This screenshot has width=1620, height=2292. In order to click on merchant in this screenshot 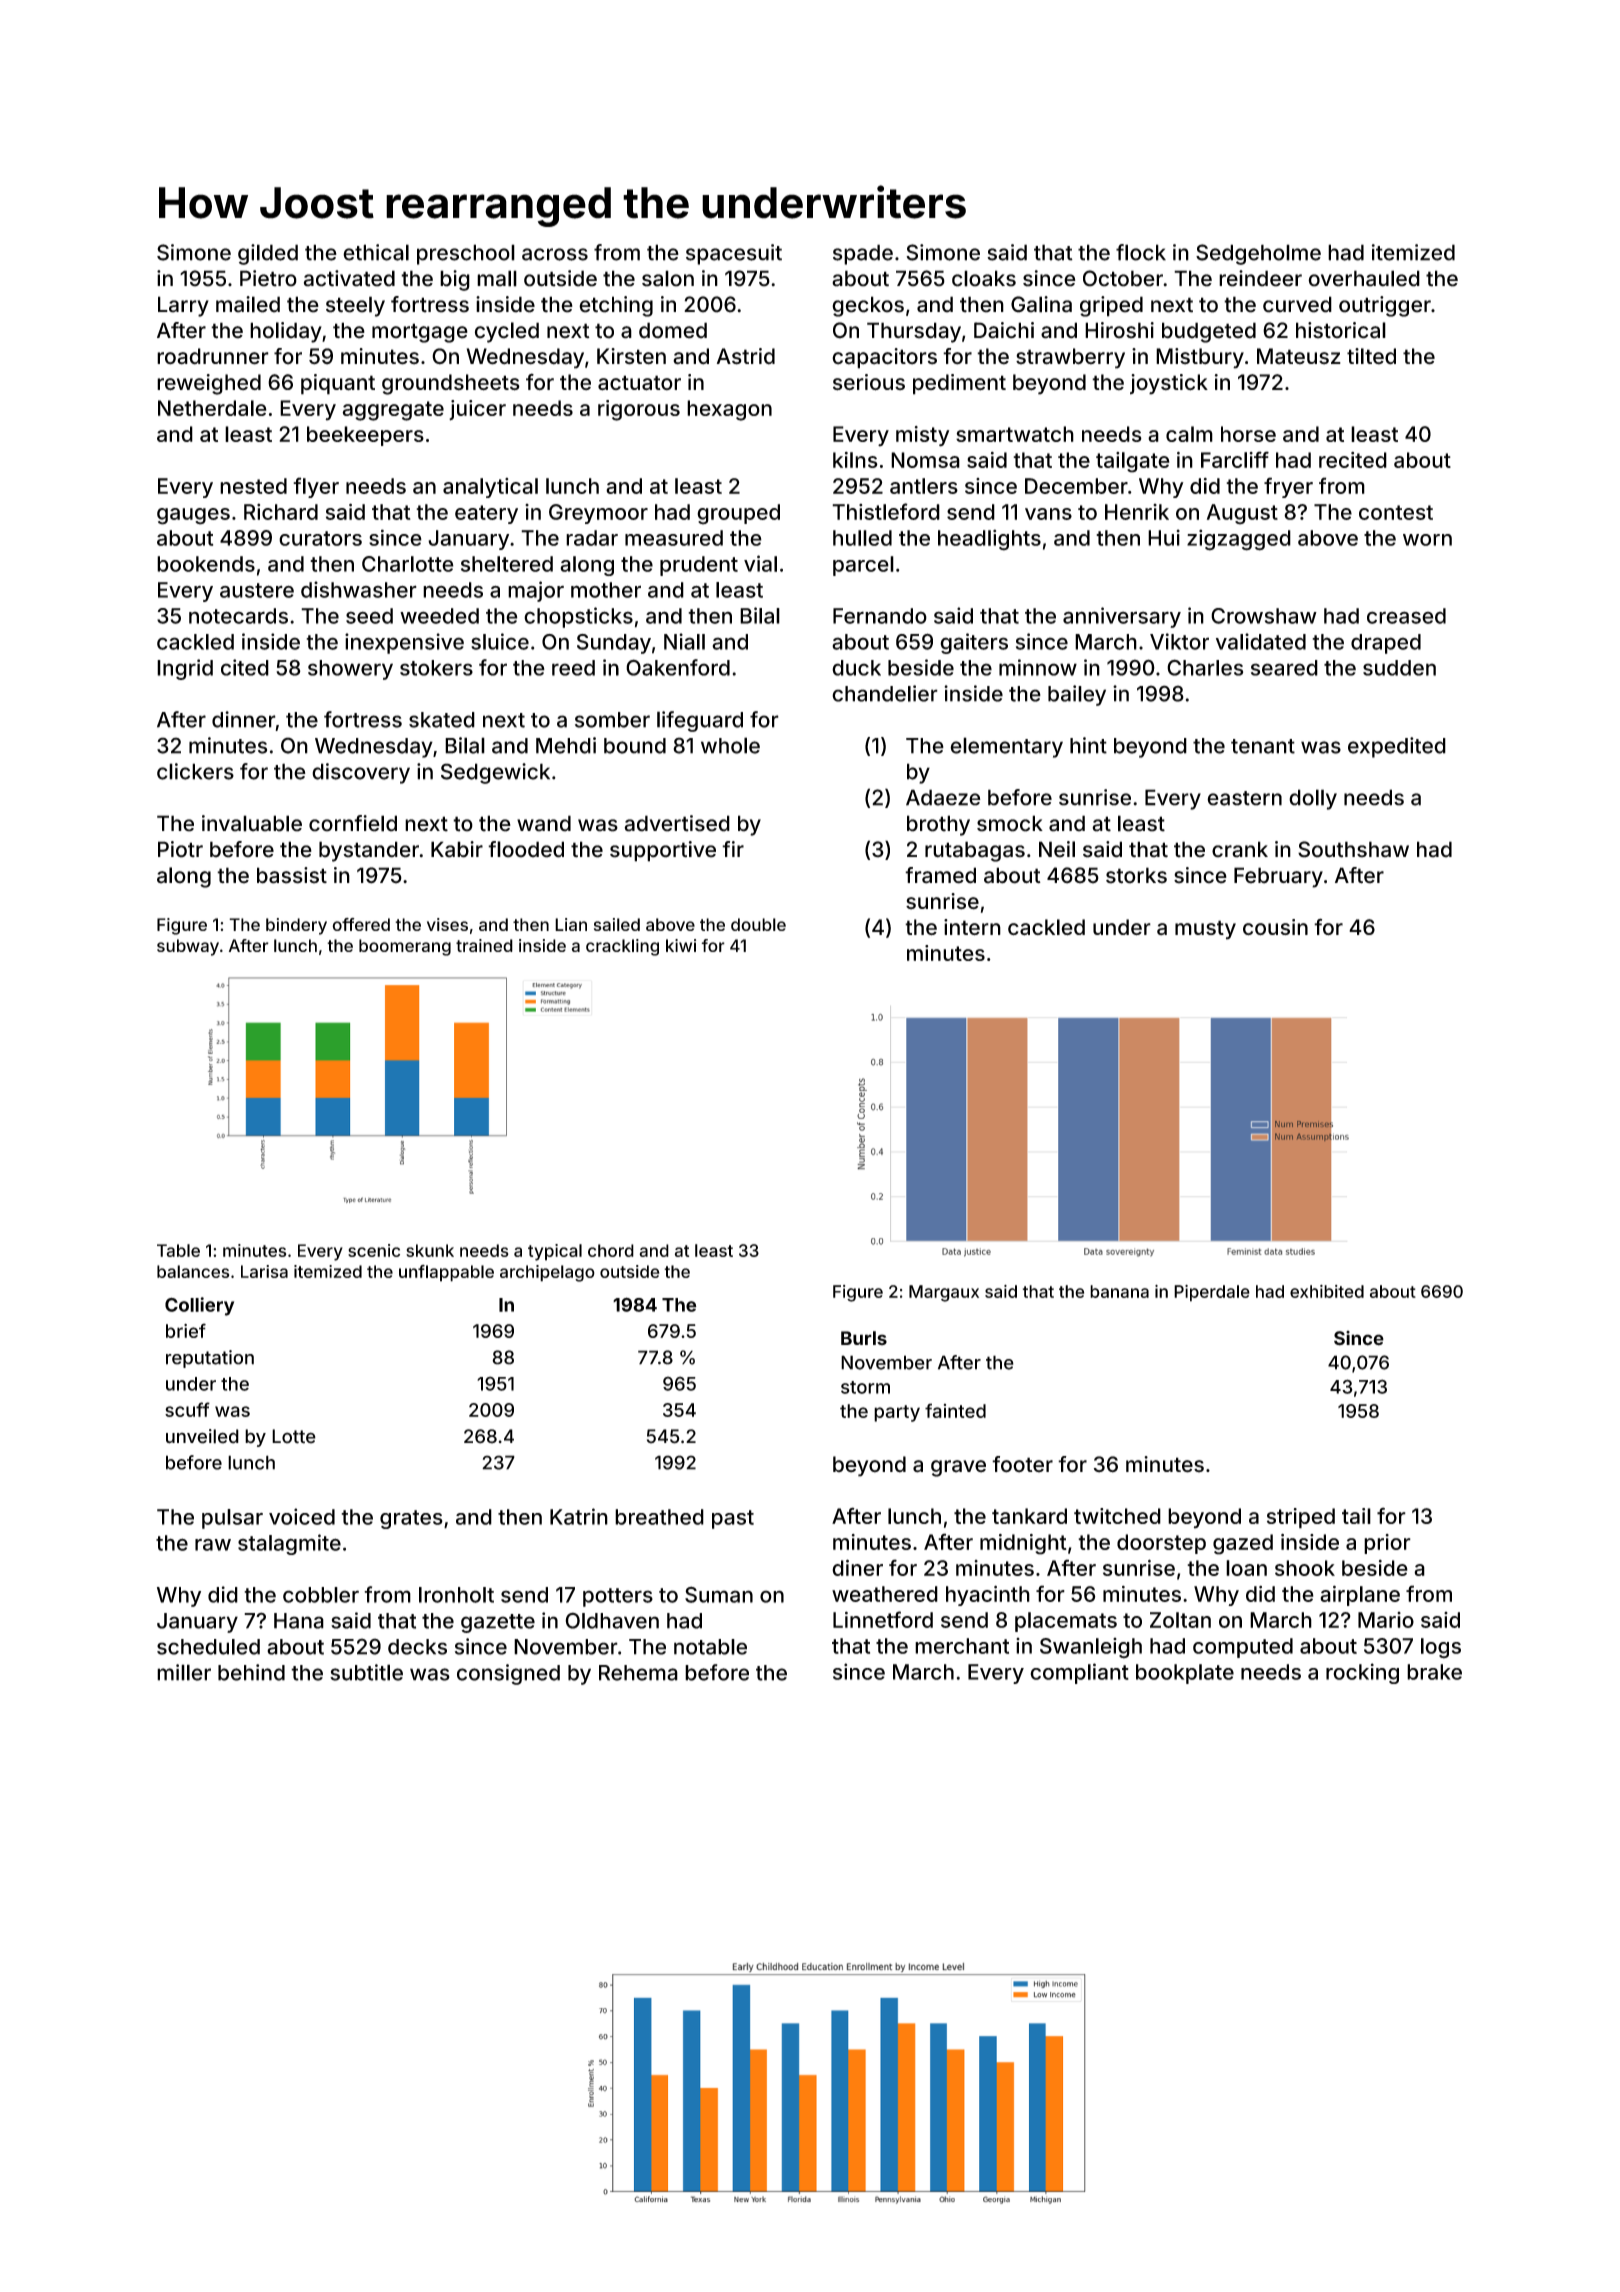, I will do `click(962, 1646)`.
